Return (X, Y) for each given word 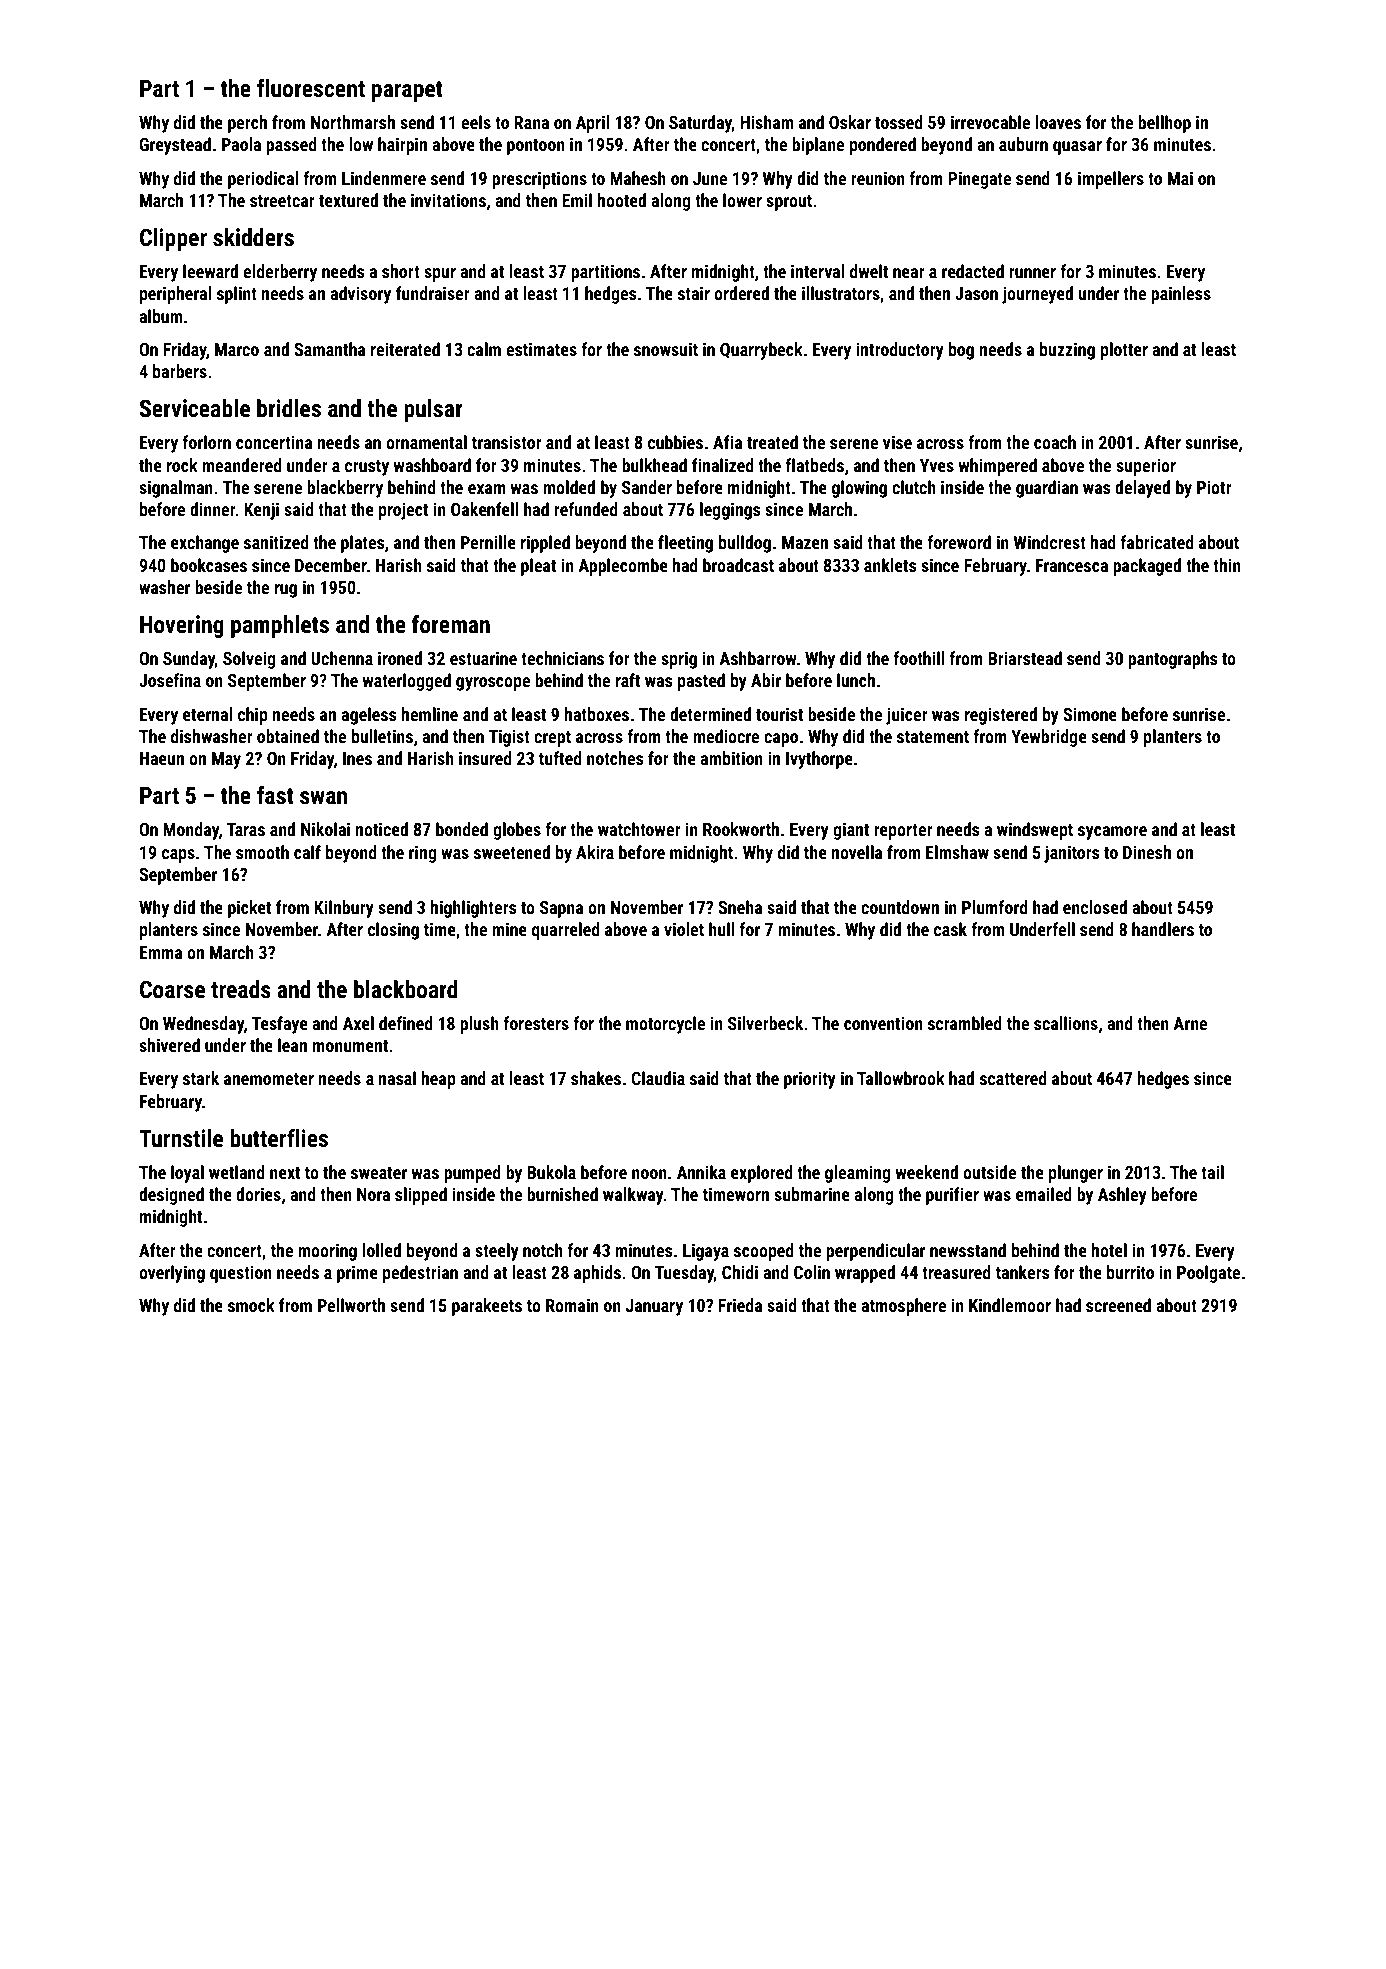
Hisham (766, 122)
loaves (1058, 122)
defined (406, 1023)
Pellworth (351, 1305)
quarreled (566, 931)
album (160, 316)
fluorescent (311, 88)
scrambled (965, 1023)
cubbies (675, 442)
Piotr (1214, 487)
